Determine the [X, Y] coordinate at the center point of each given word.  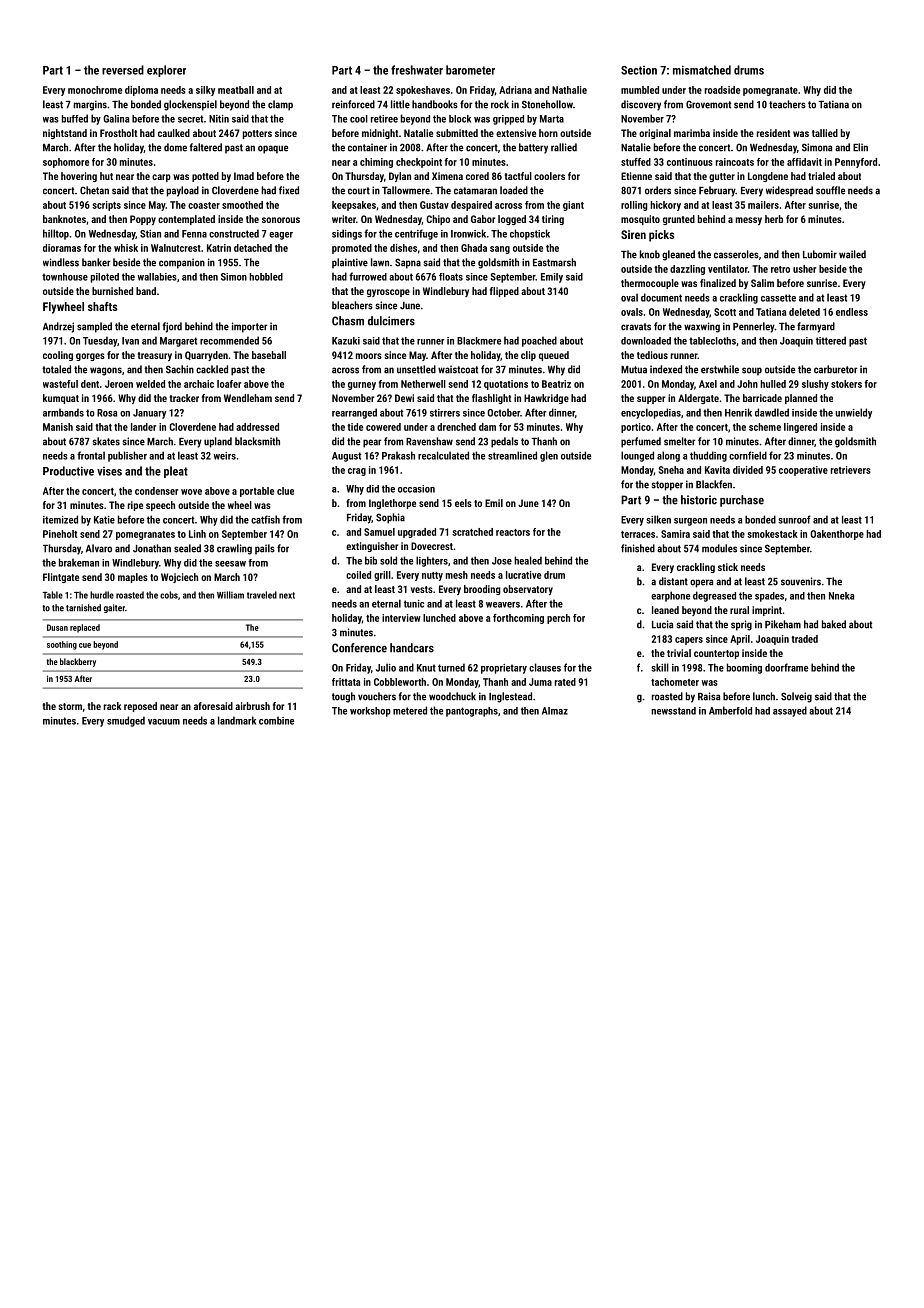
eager [281, 236]
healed [528, 560]
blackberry [78, 662]
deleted [804, 312]
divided [748, 470]
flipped [504, 292]
